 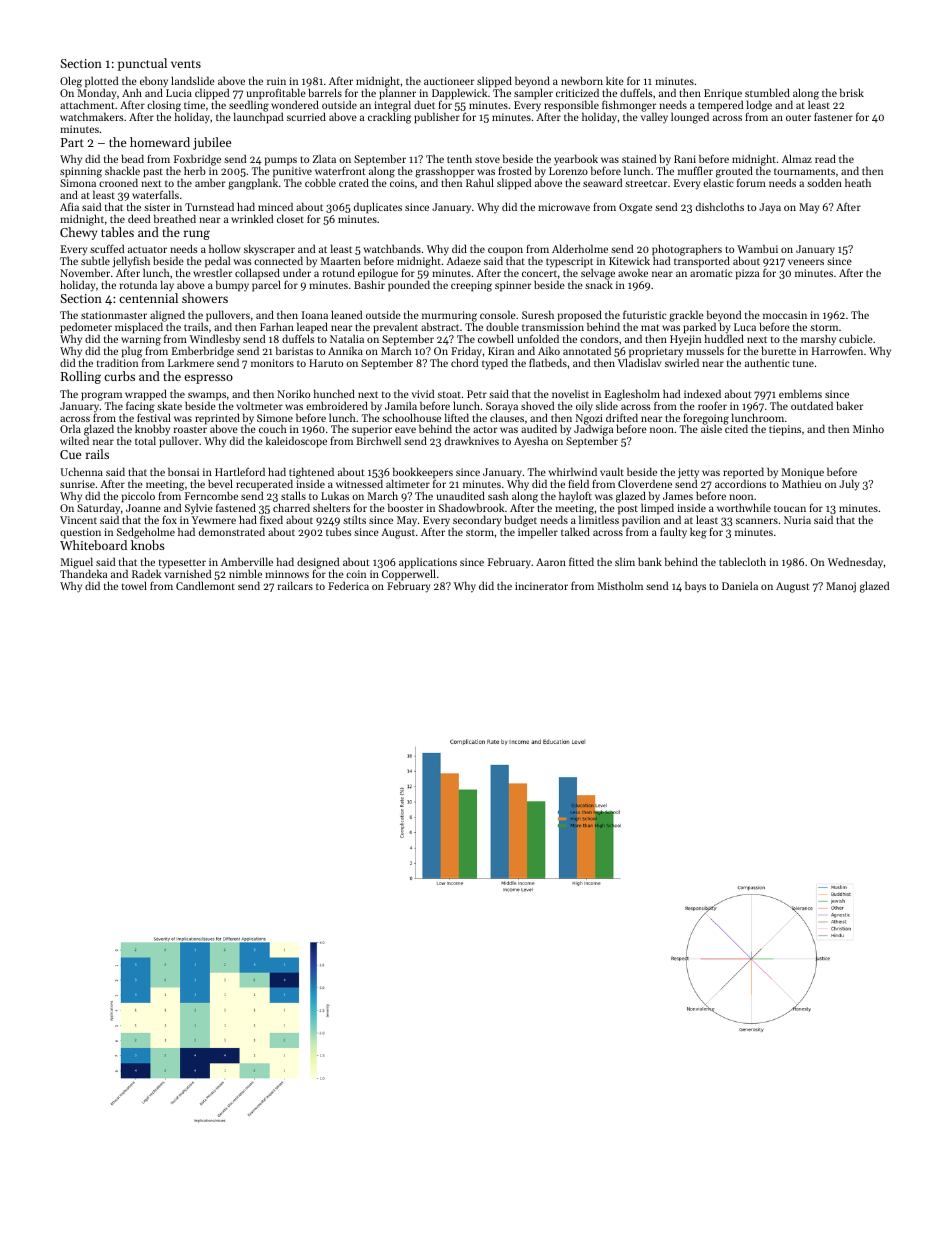 I want to click on duplicates, so click(x=378, y=208).
